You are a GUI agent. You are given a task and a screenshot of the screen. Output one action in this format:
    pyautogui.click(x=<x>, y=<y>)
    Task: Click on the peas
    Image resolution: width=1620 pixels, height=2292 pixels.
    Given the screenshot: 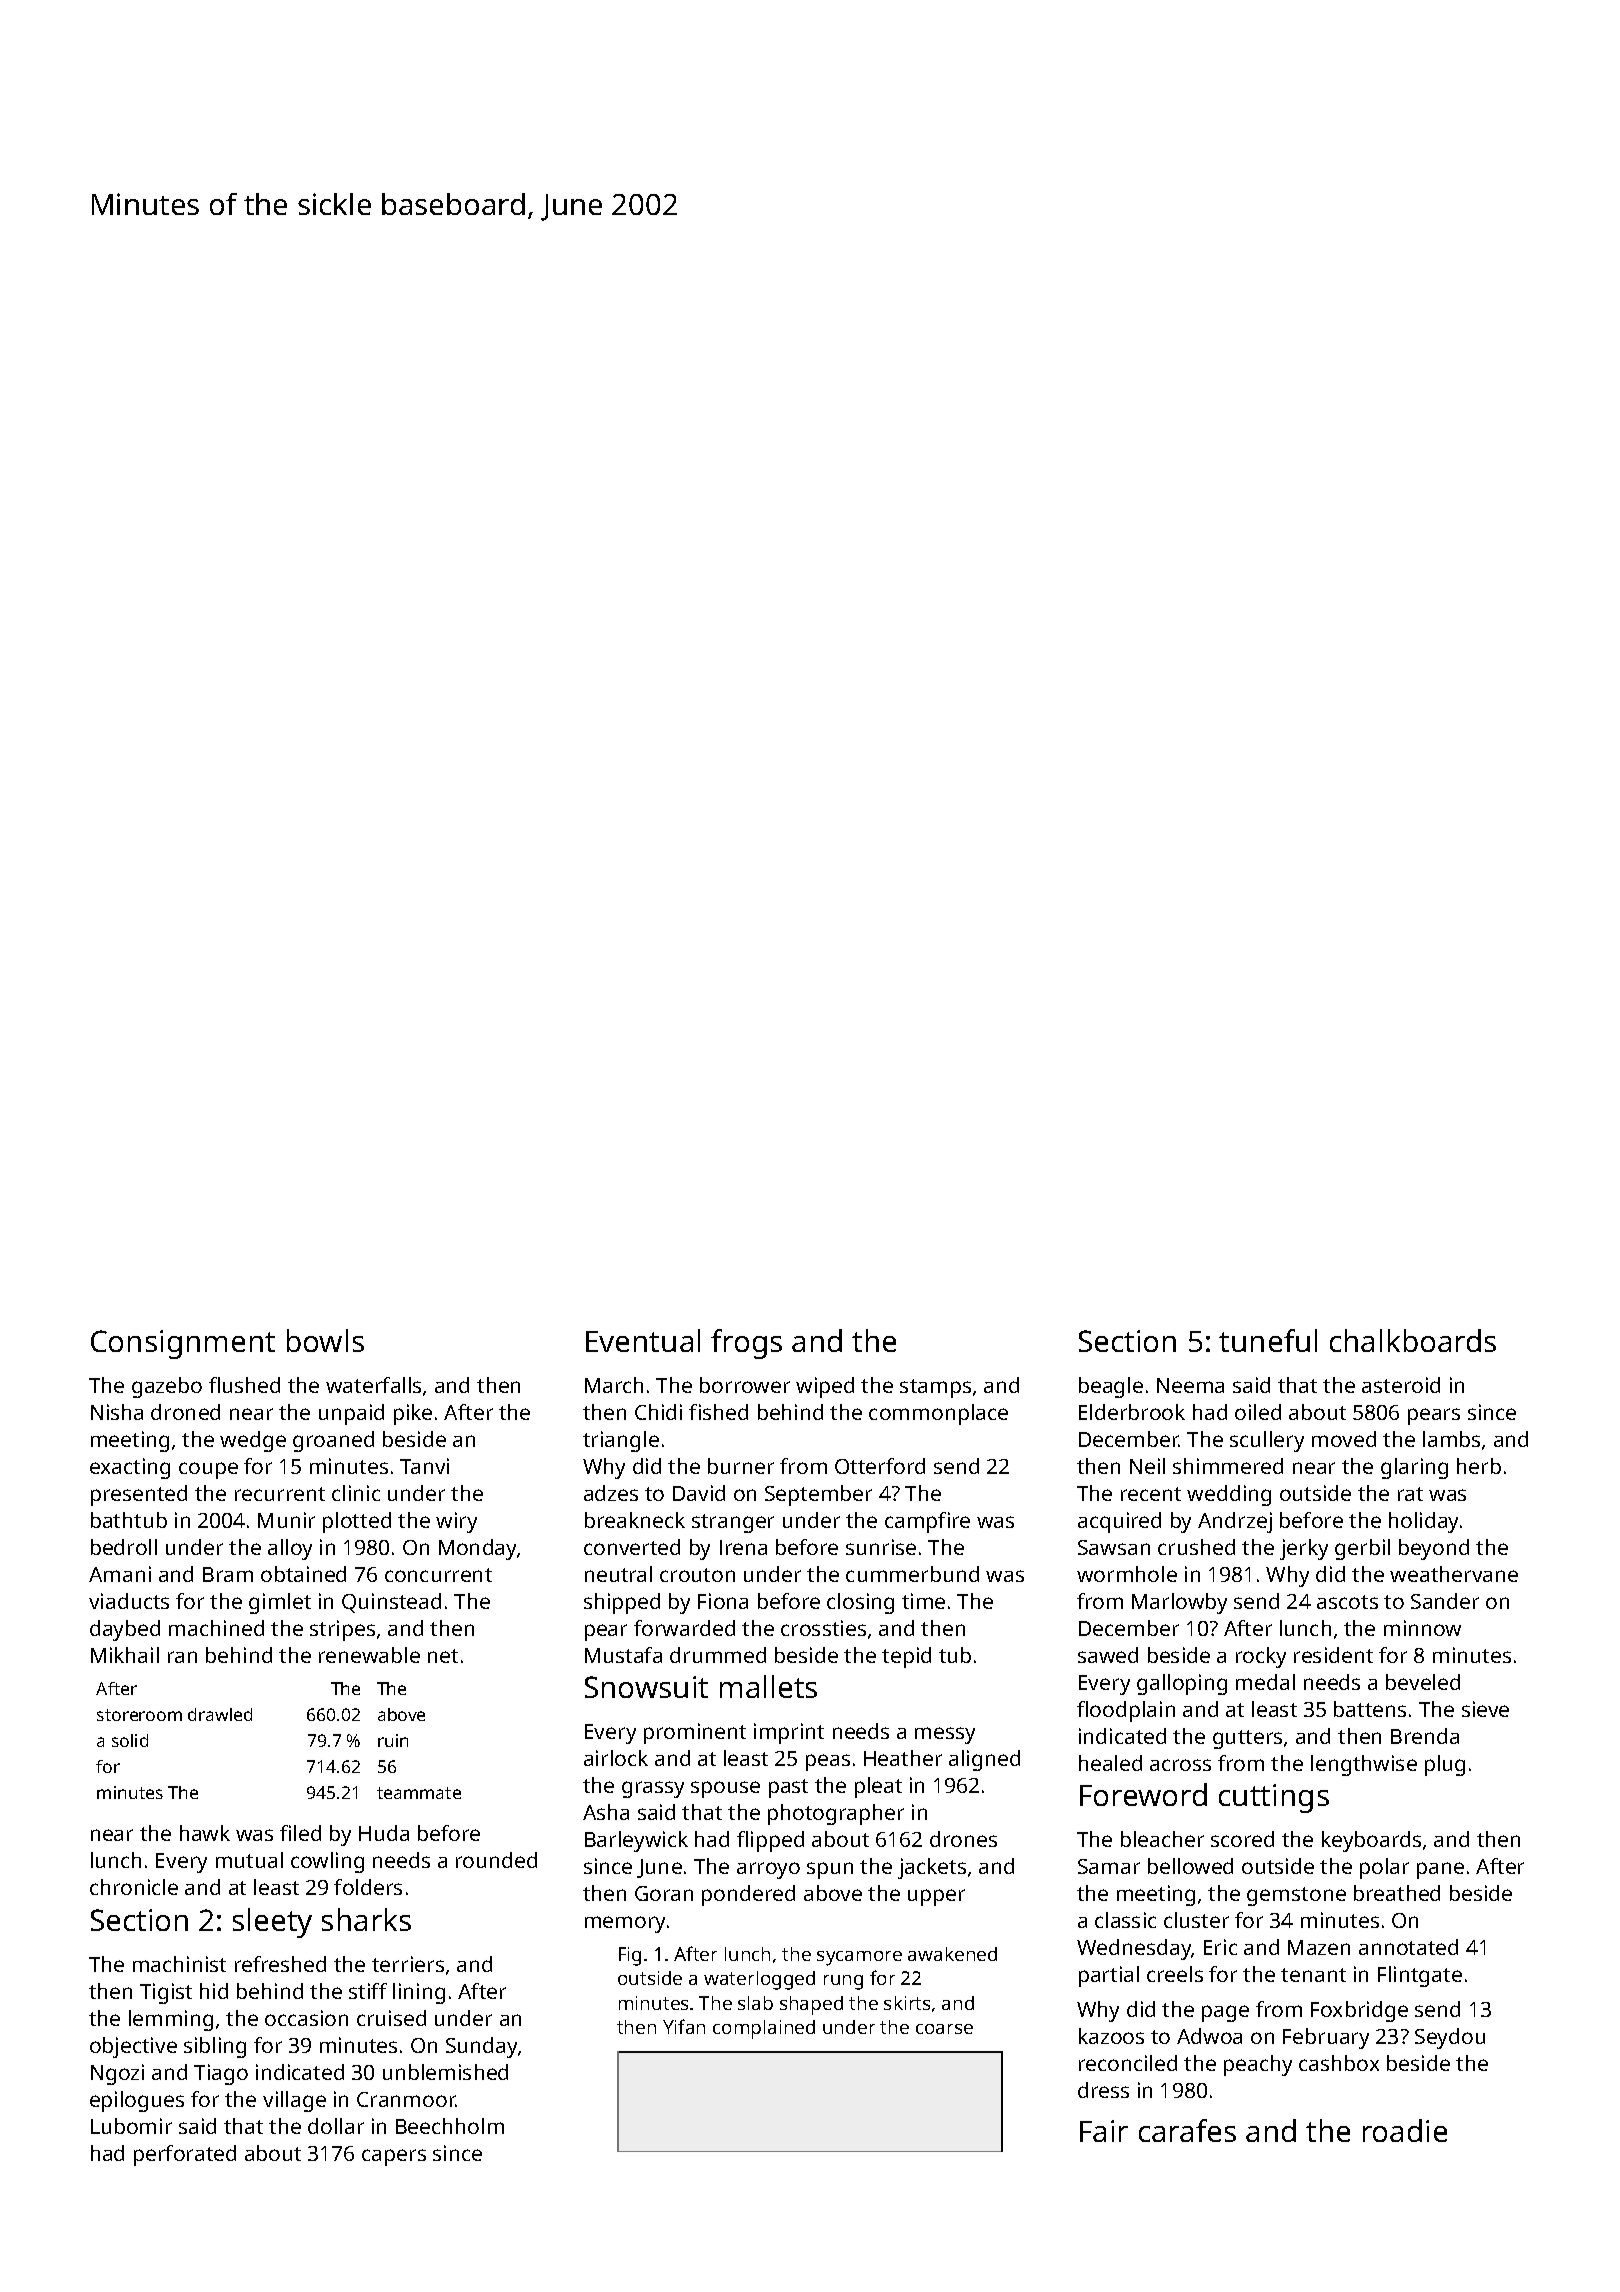 What is the action you would take?
    pyautogui.click(x=828, y=1762)
